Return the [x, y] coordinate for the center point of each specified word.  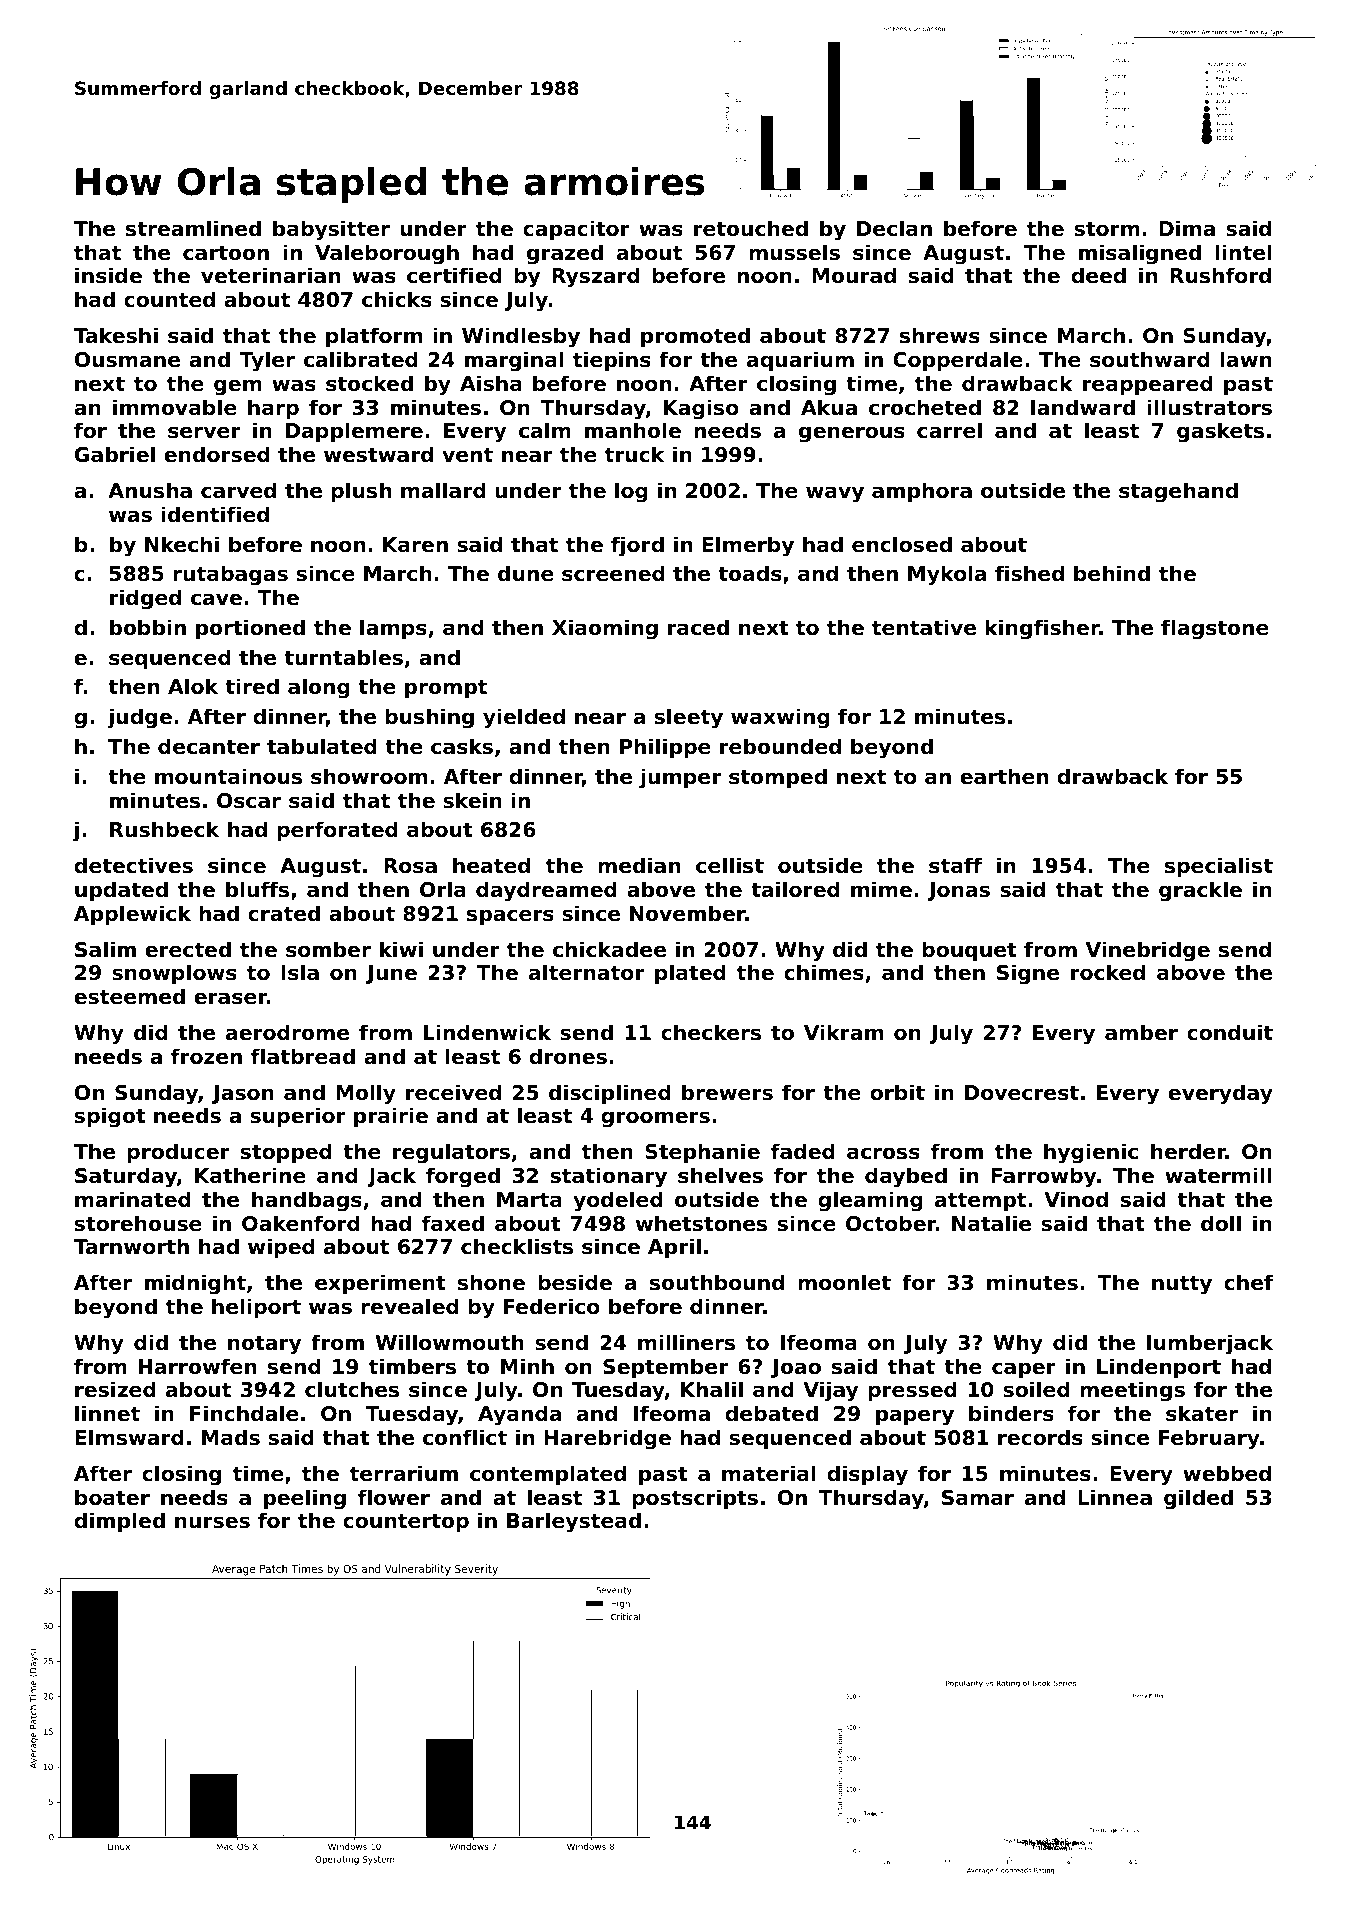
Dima [1187, 228]
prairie [391, 1117]
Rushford [1220, 275]
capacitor [576, 230]
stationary [609, 1177]
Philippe [665, 748]
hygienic [1091, 1153]
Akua [829, 407]
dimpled [119, 1522]
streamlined [193, 228]
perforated [337, 831]
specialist [1219, 867]
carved [238, 490]
